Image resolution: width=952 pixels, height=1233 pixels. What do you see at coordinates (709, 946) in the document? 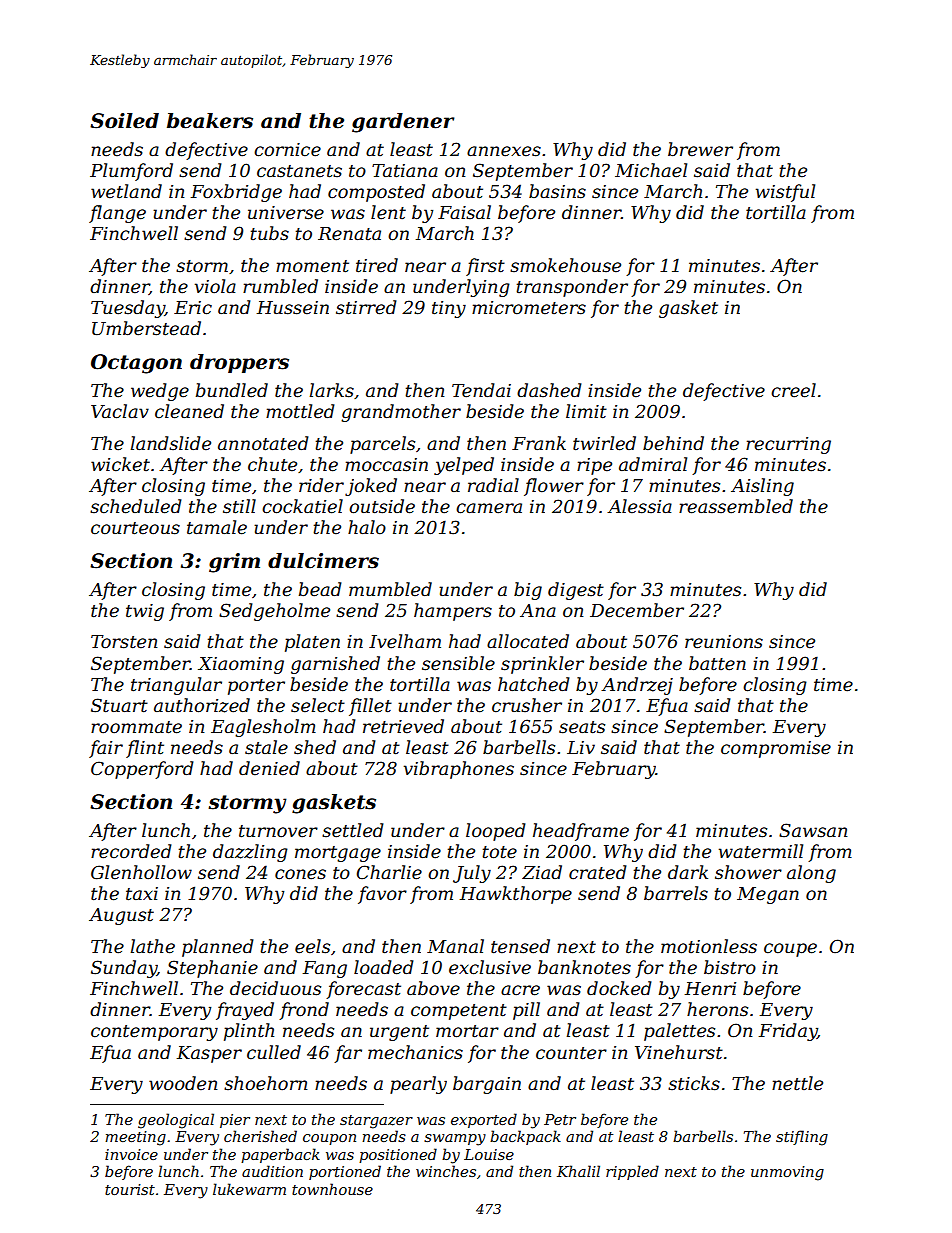
I see `motionless` at bounding box center [709, 946].
